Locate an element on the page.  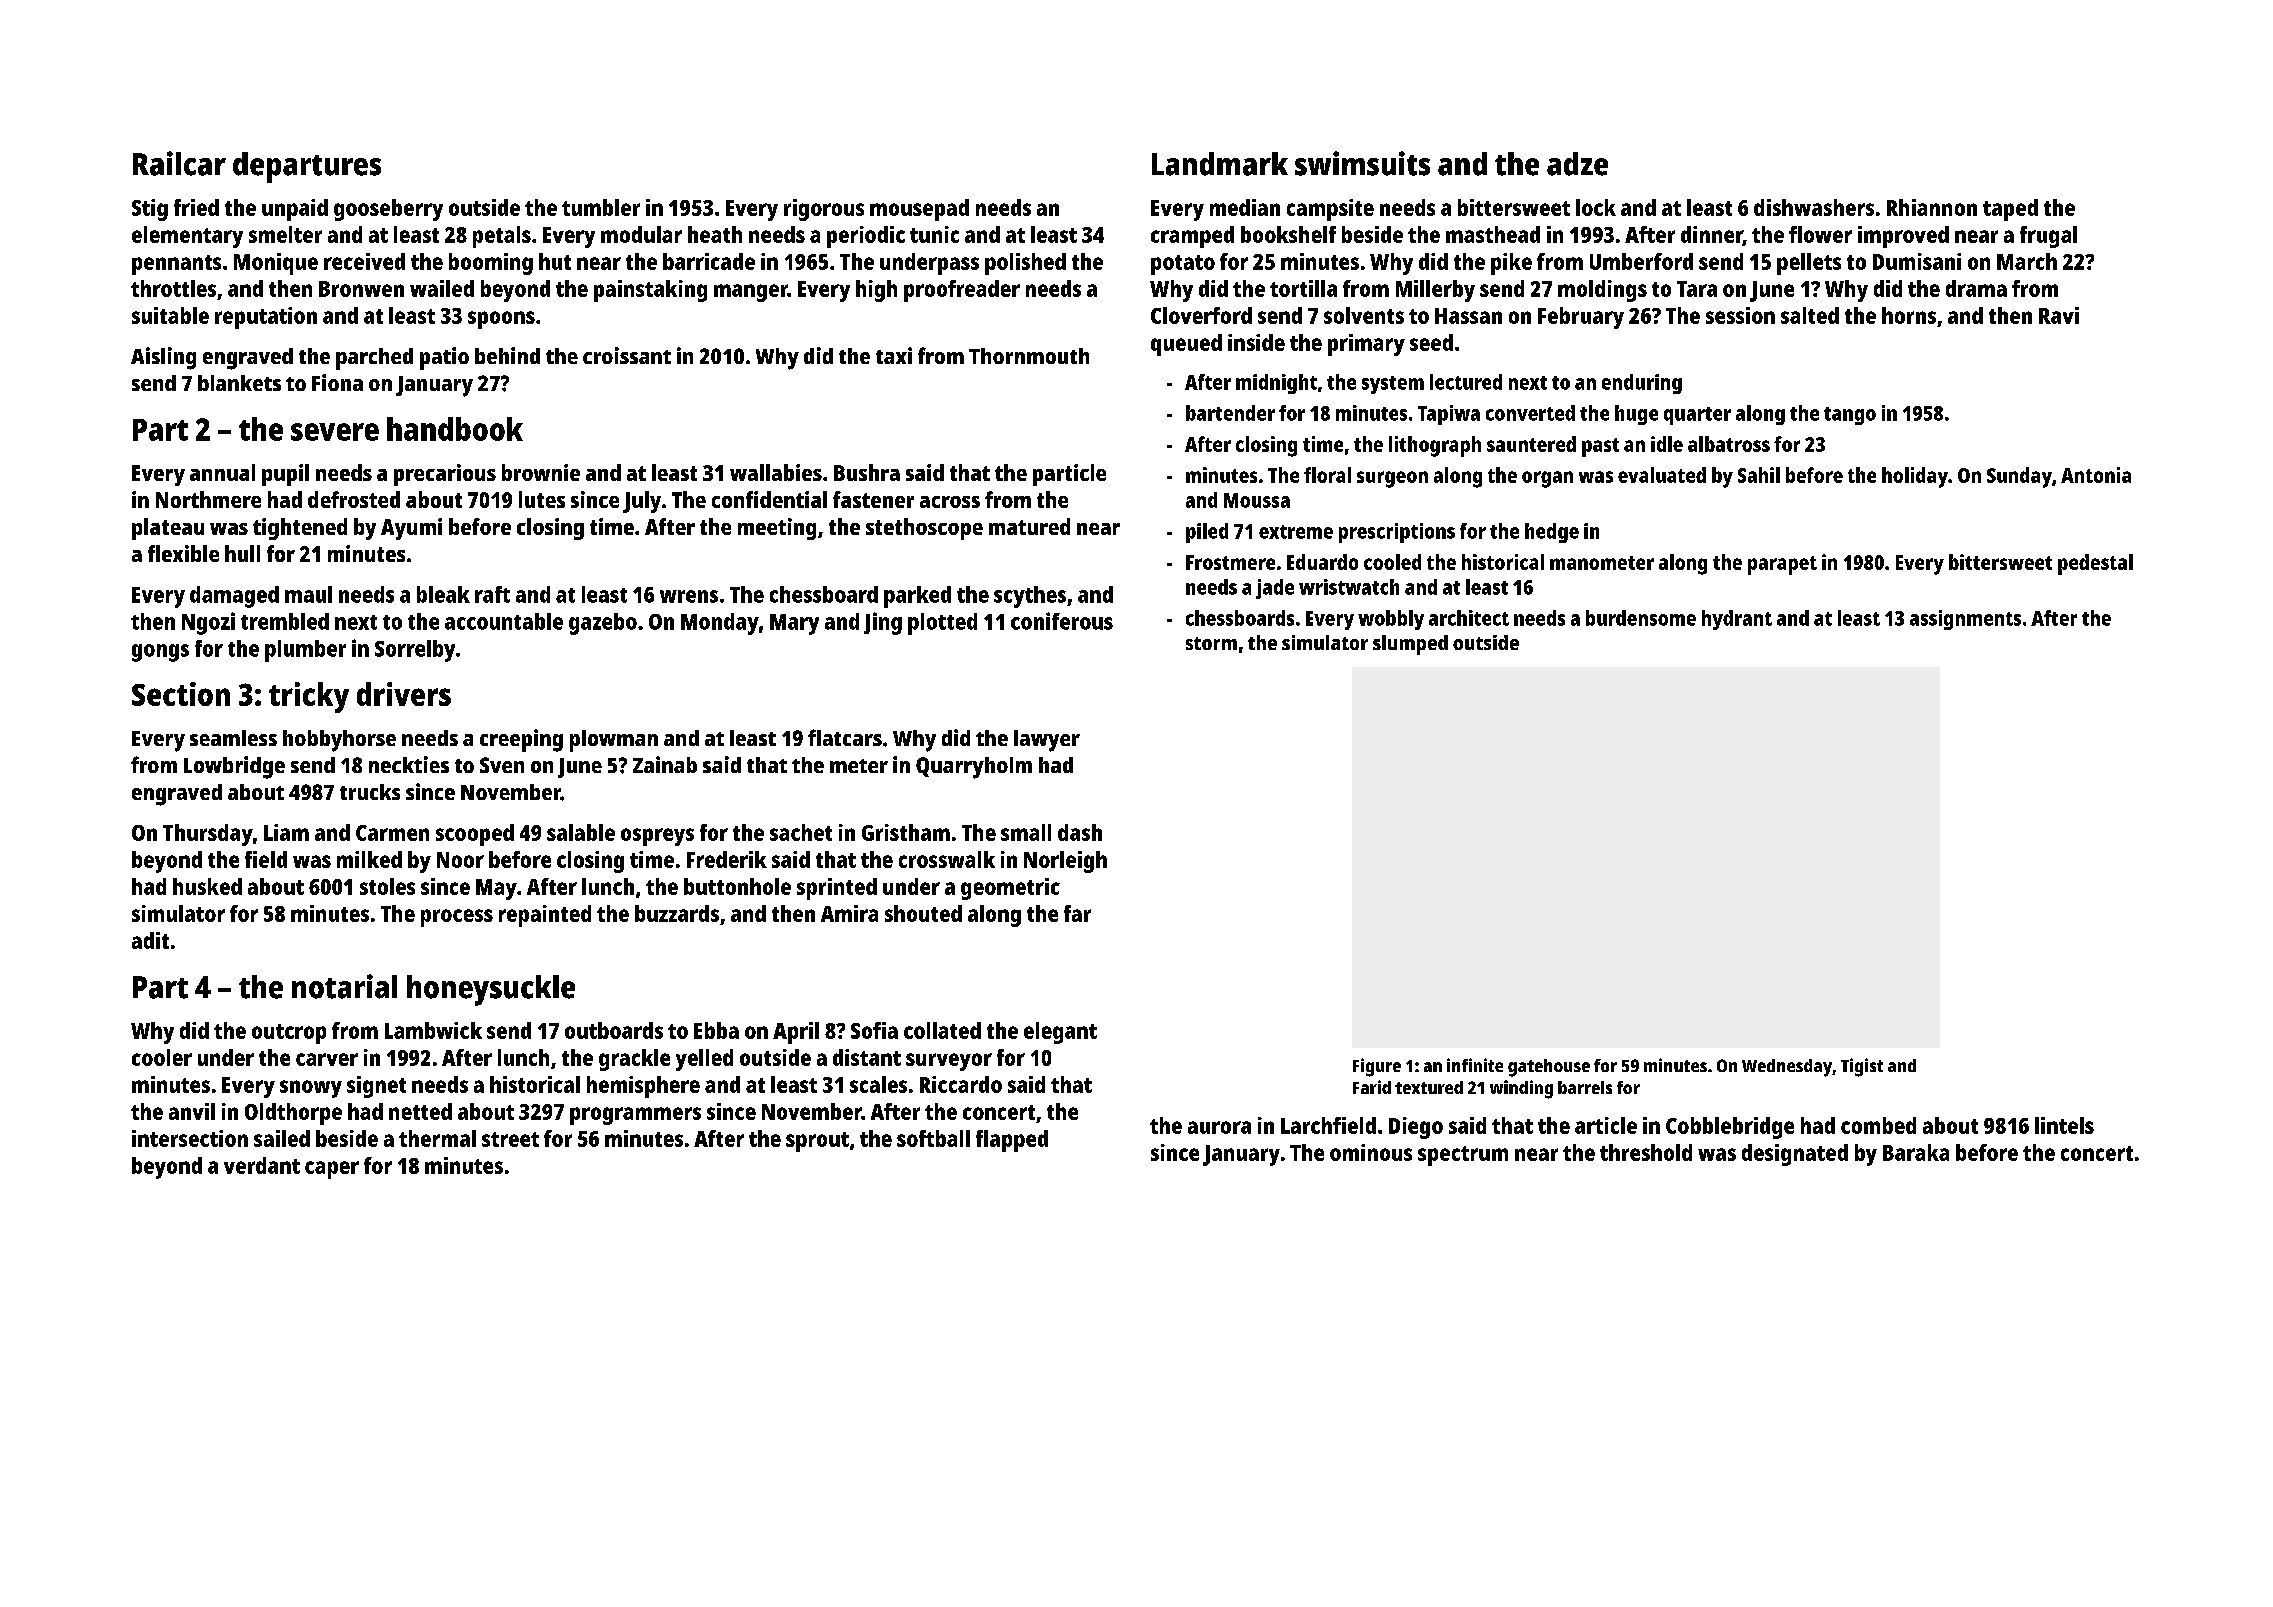
gooseberry is located at coordinates (388, 210).
